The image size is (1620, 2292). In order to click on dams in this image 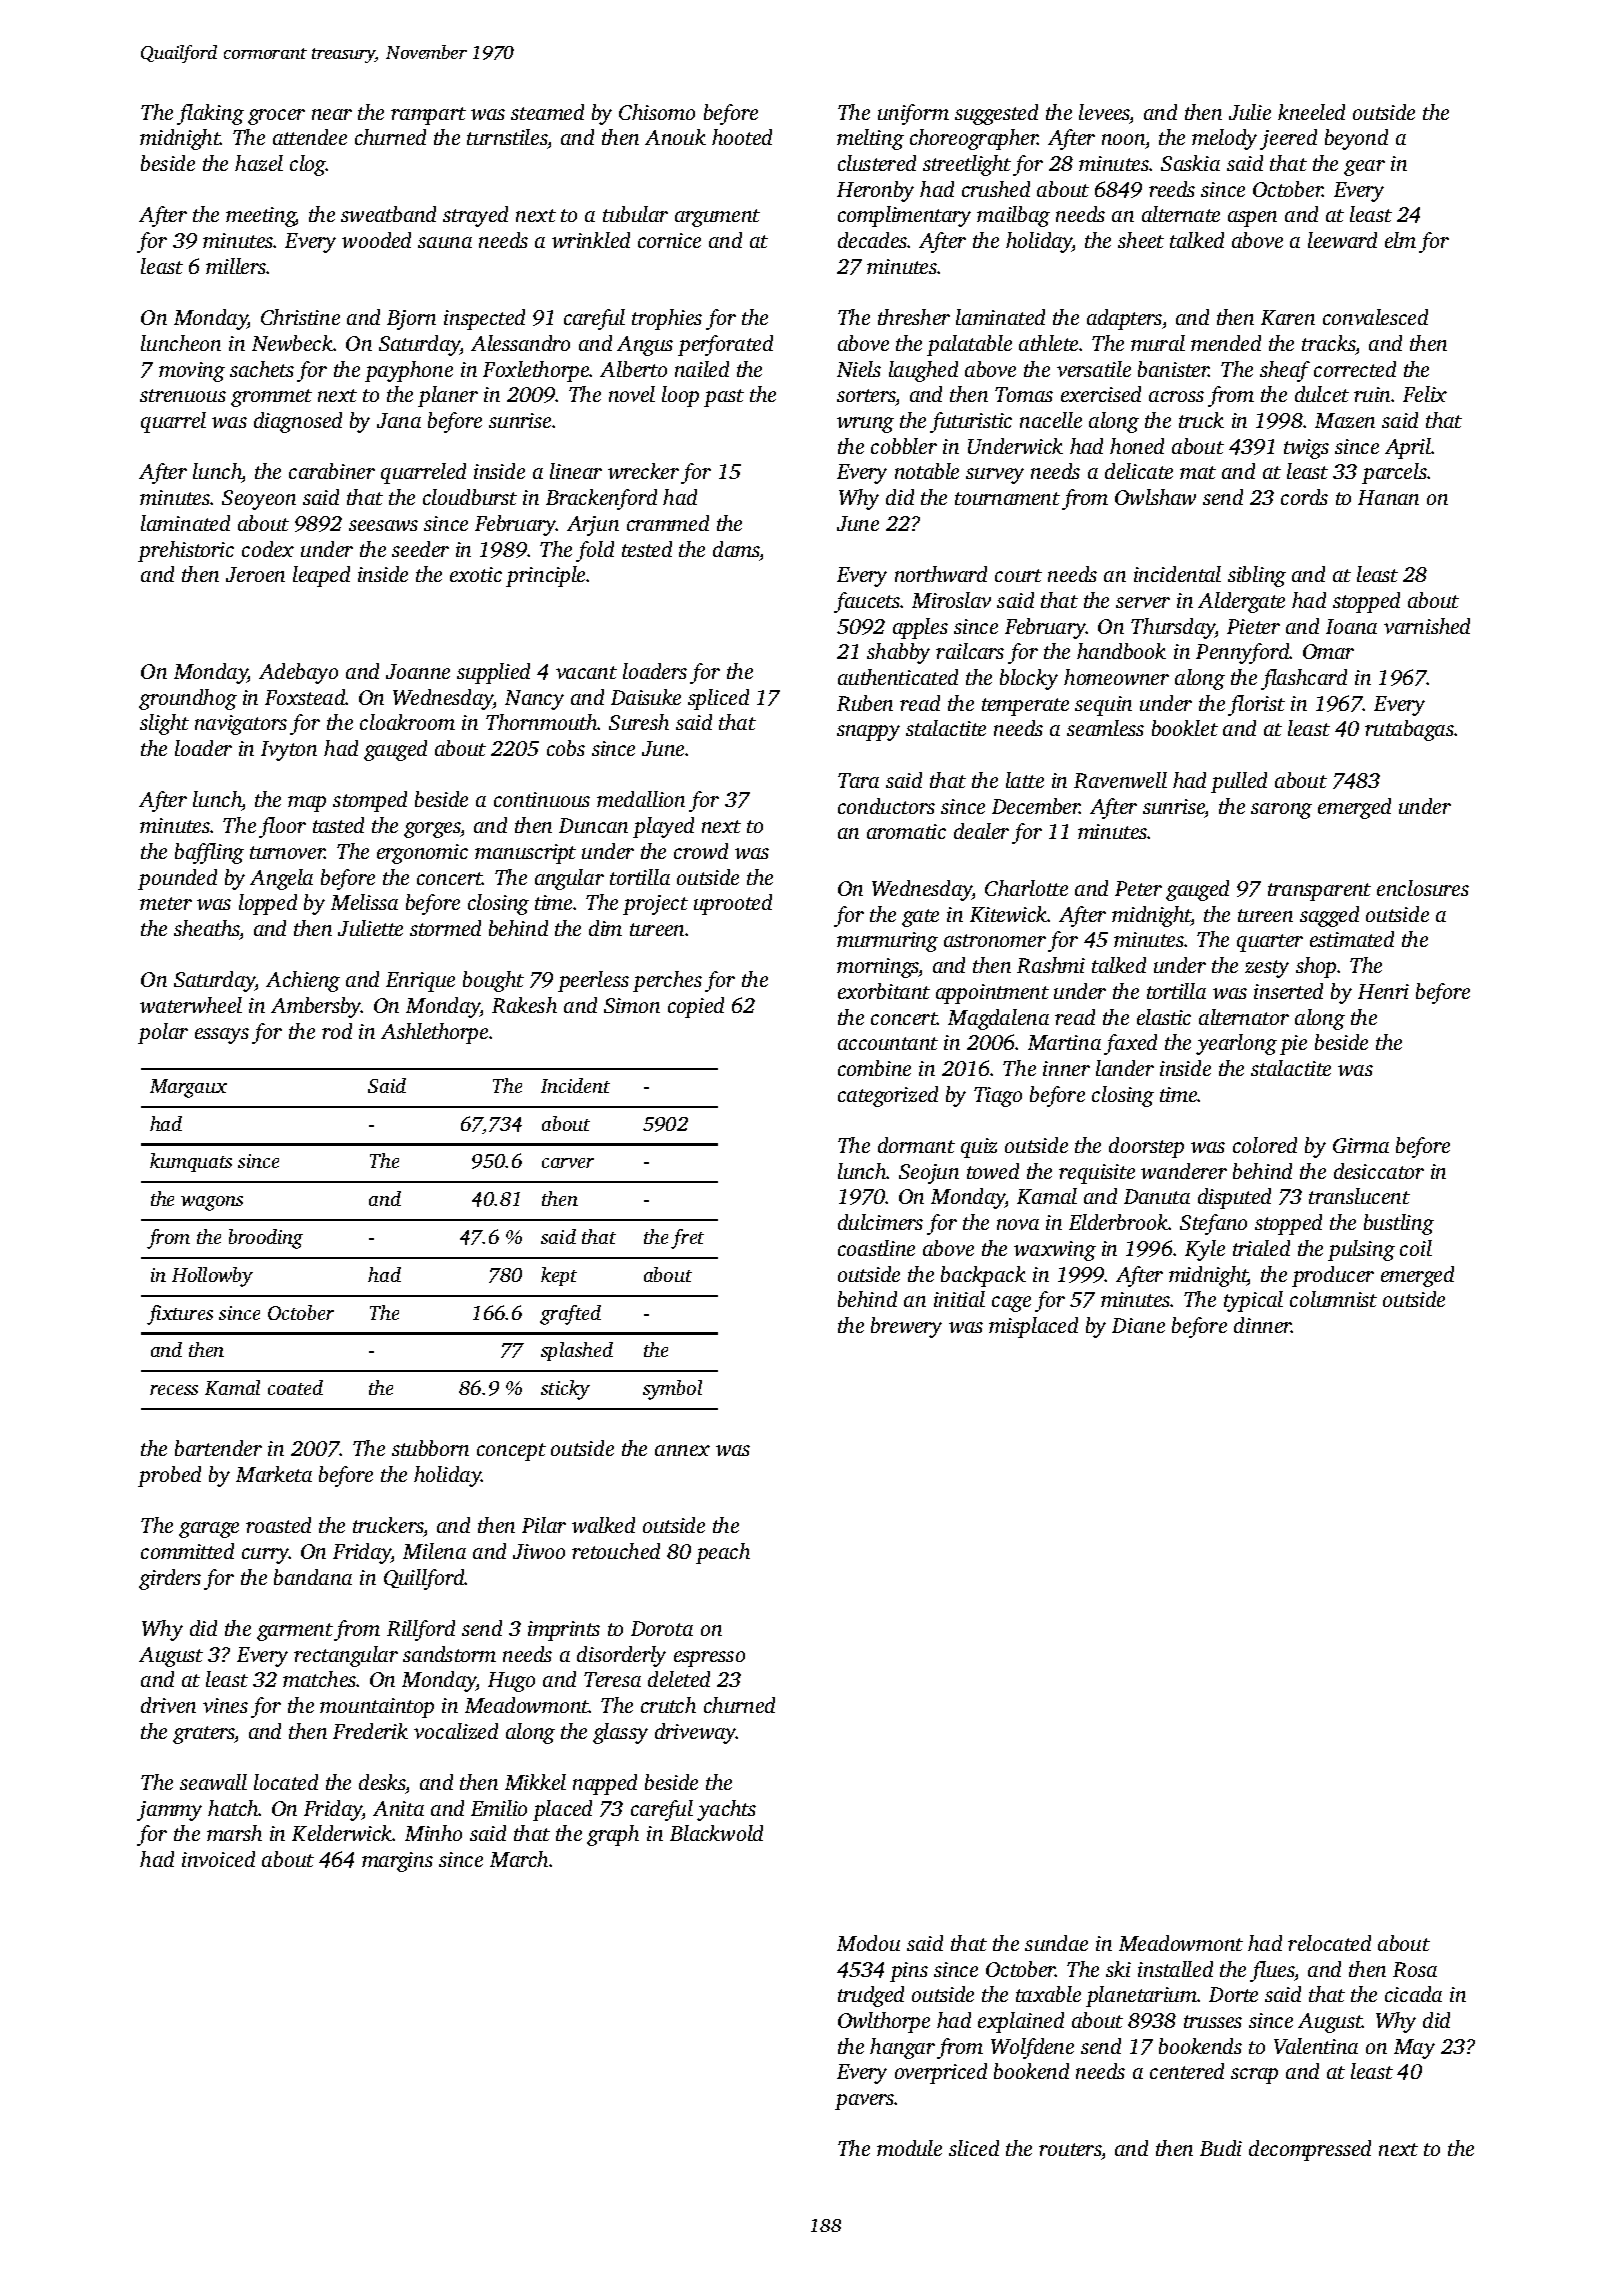, I will do `click(736, 549)`.
